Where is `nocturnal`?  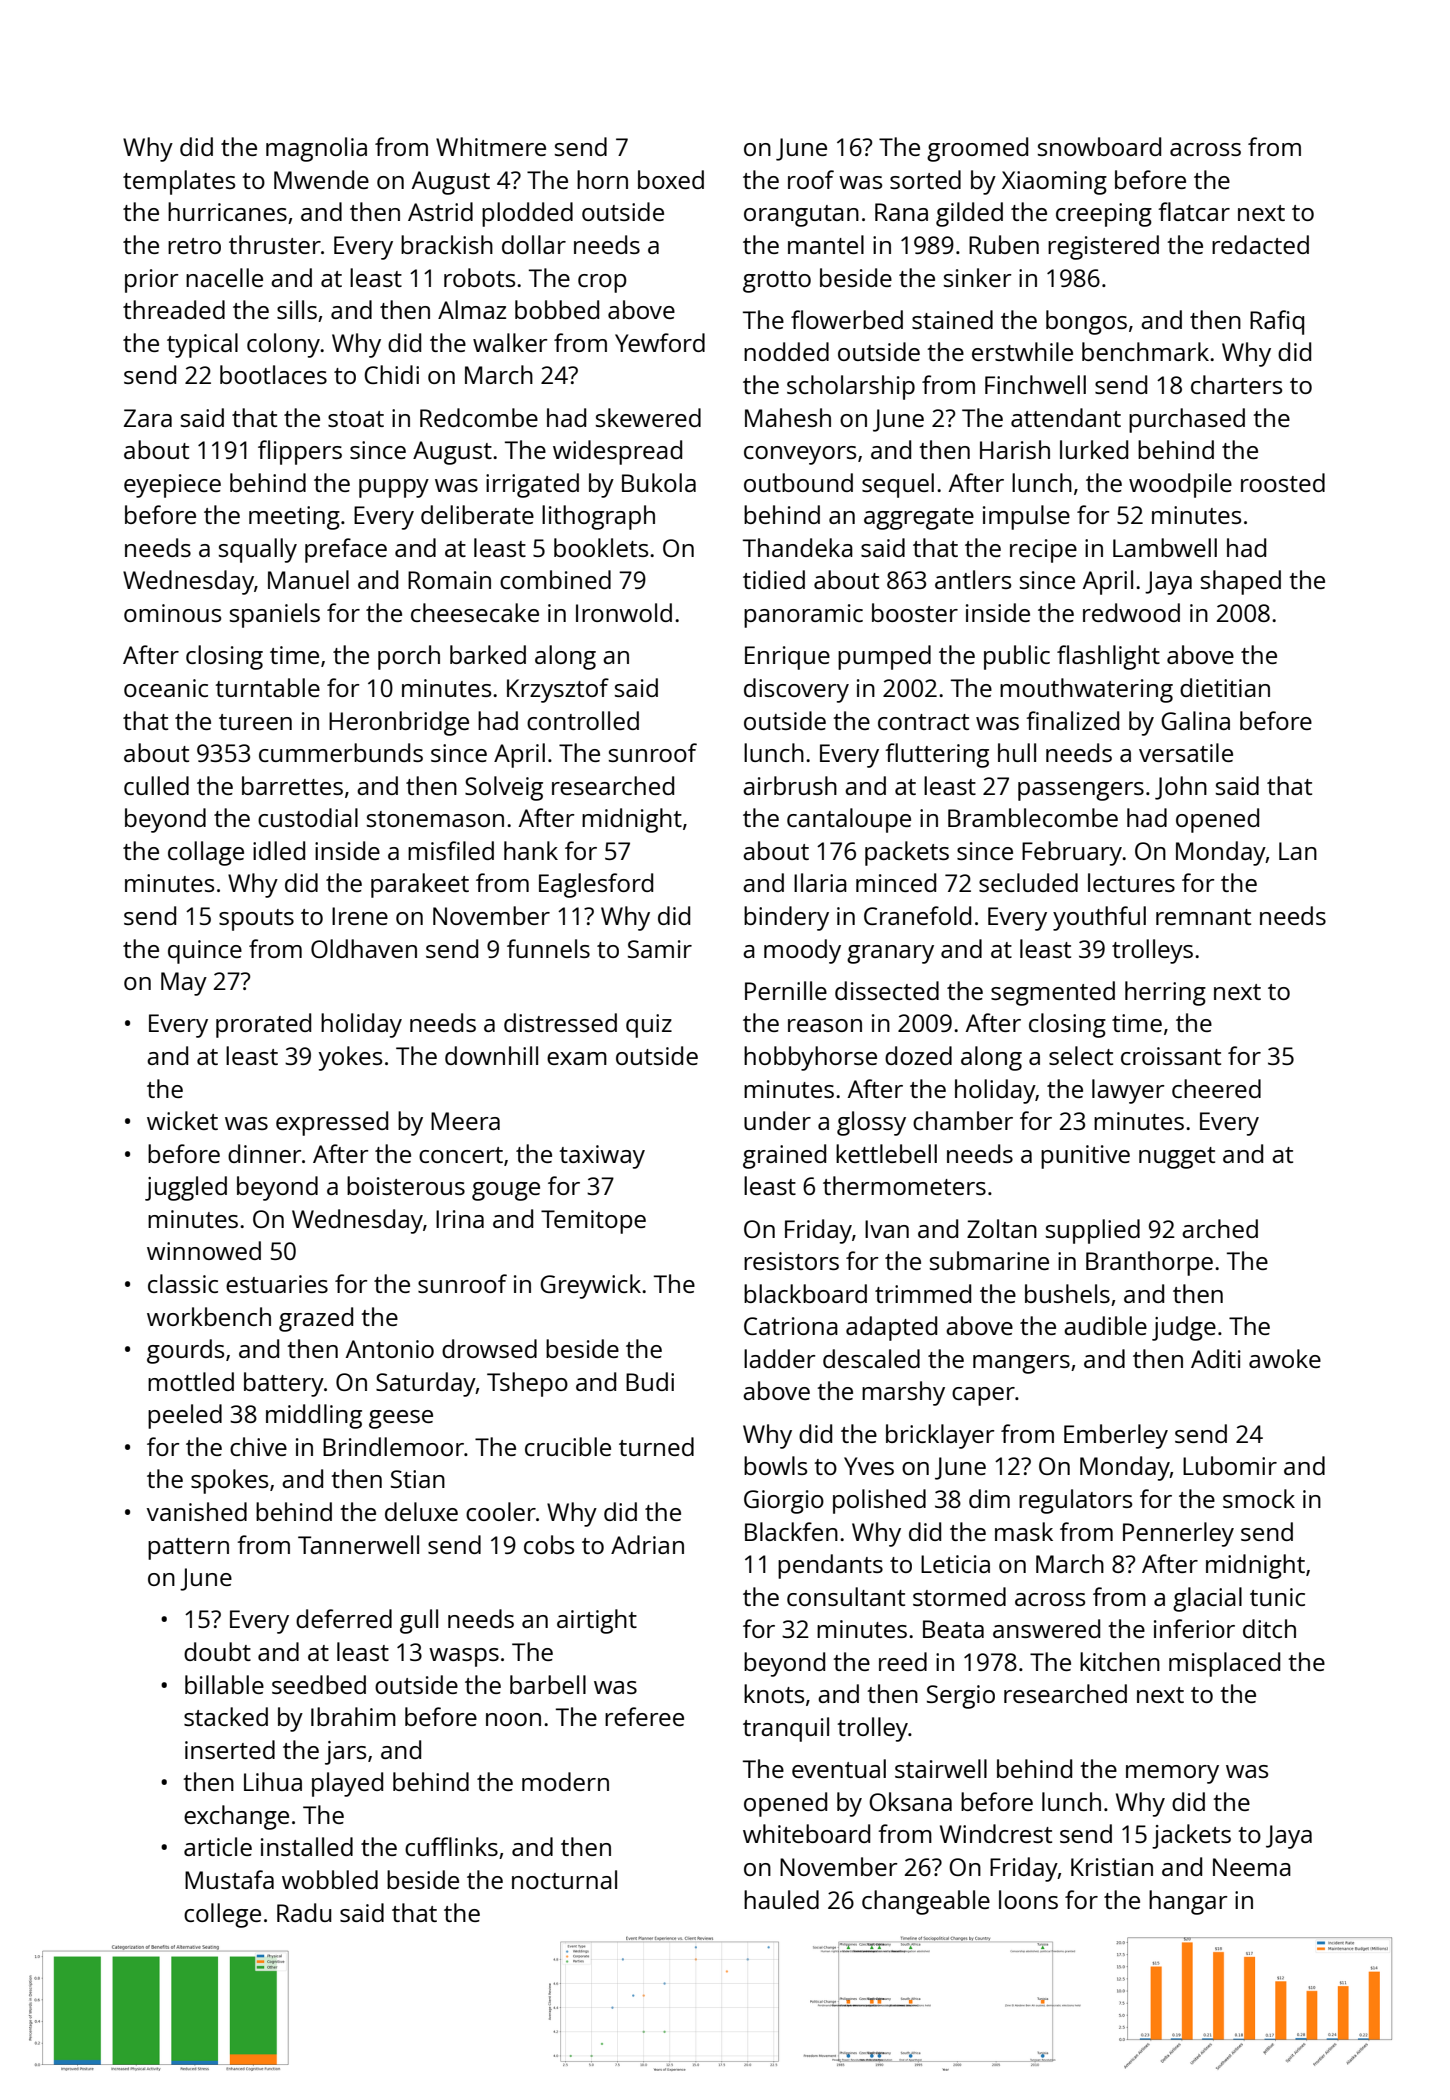
nocturnal is located at coordinates (564, 1879).
